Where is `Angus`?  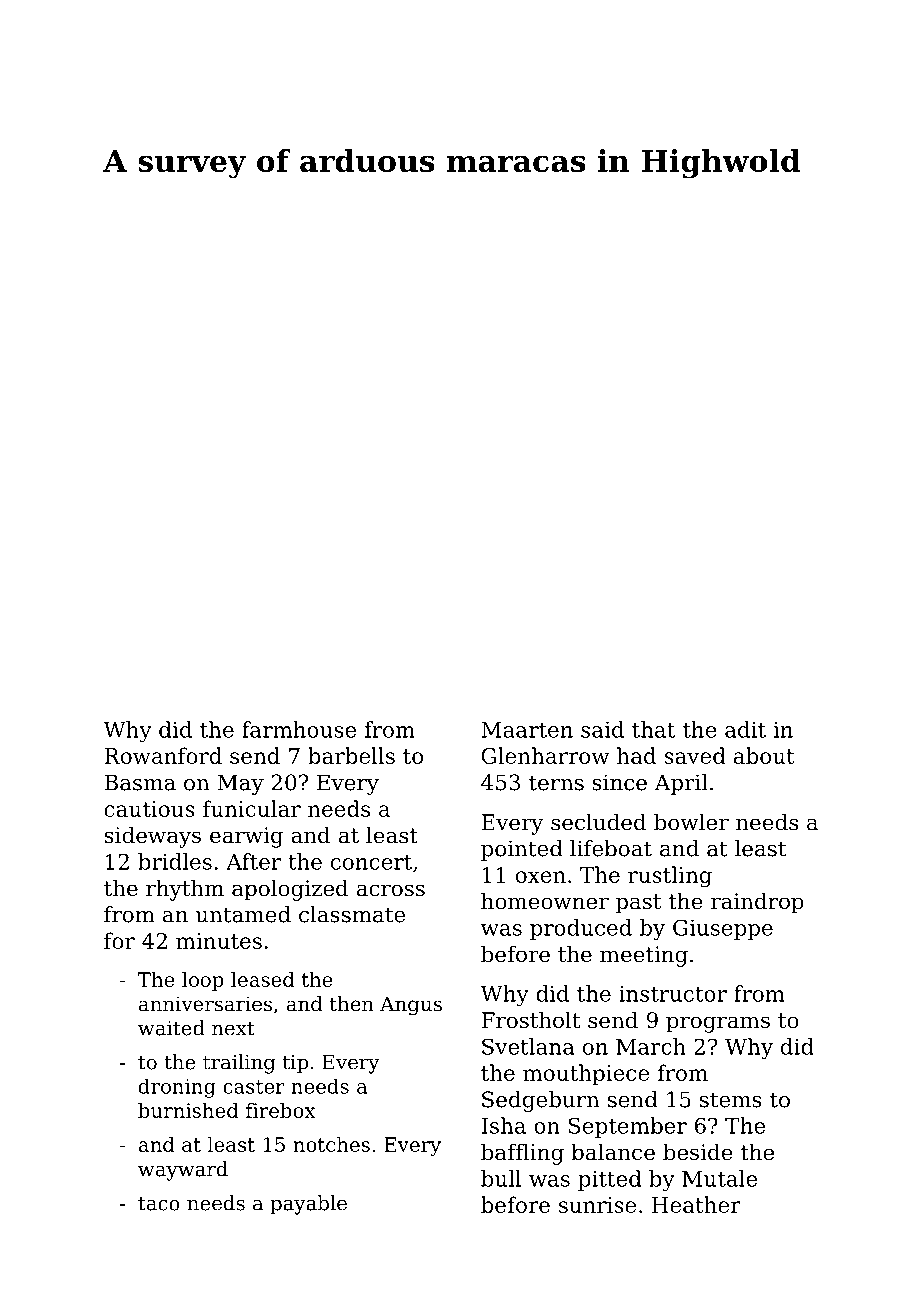 Angus is located at coordinates (411, 1006).
